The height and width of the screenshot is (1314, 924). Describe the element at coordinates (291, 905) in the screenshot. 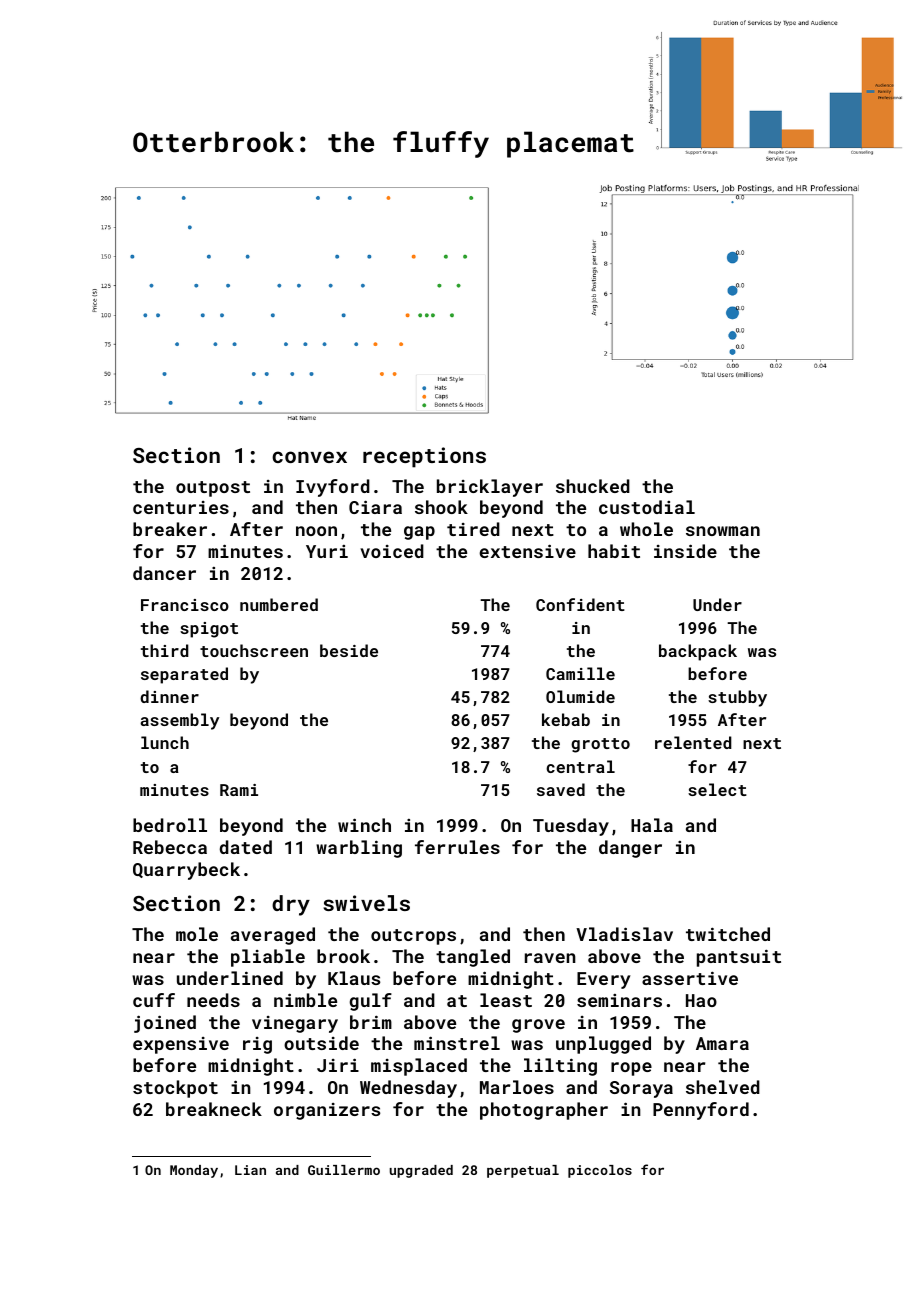

I see `dry` at that location.
